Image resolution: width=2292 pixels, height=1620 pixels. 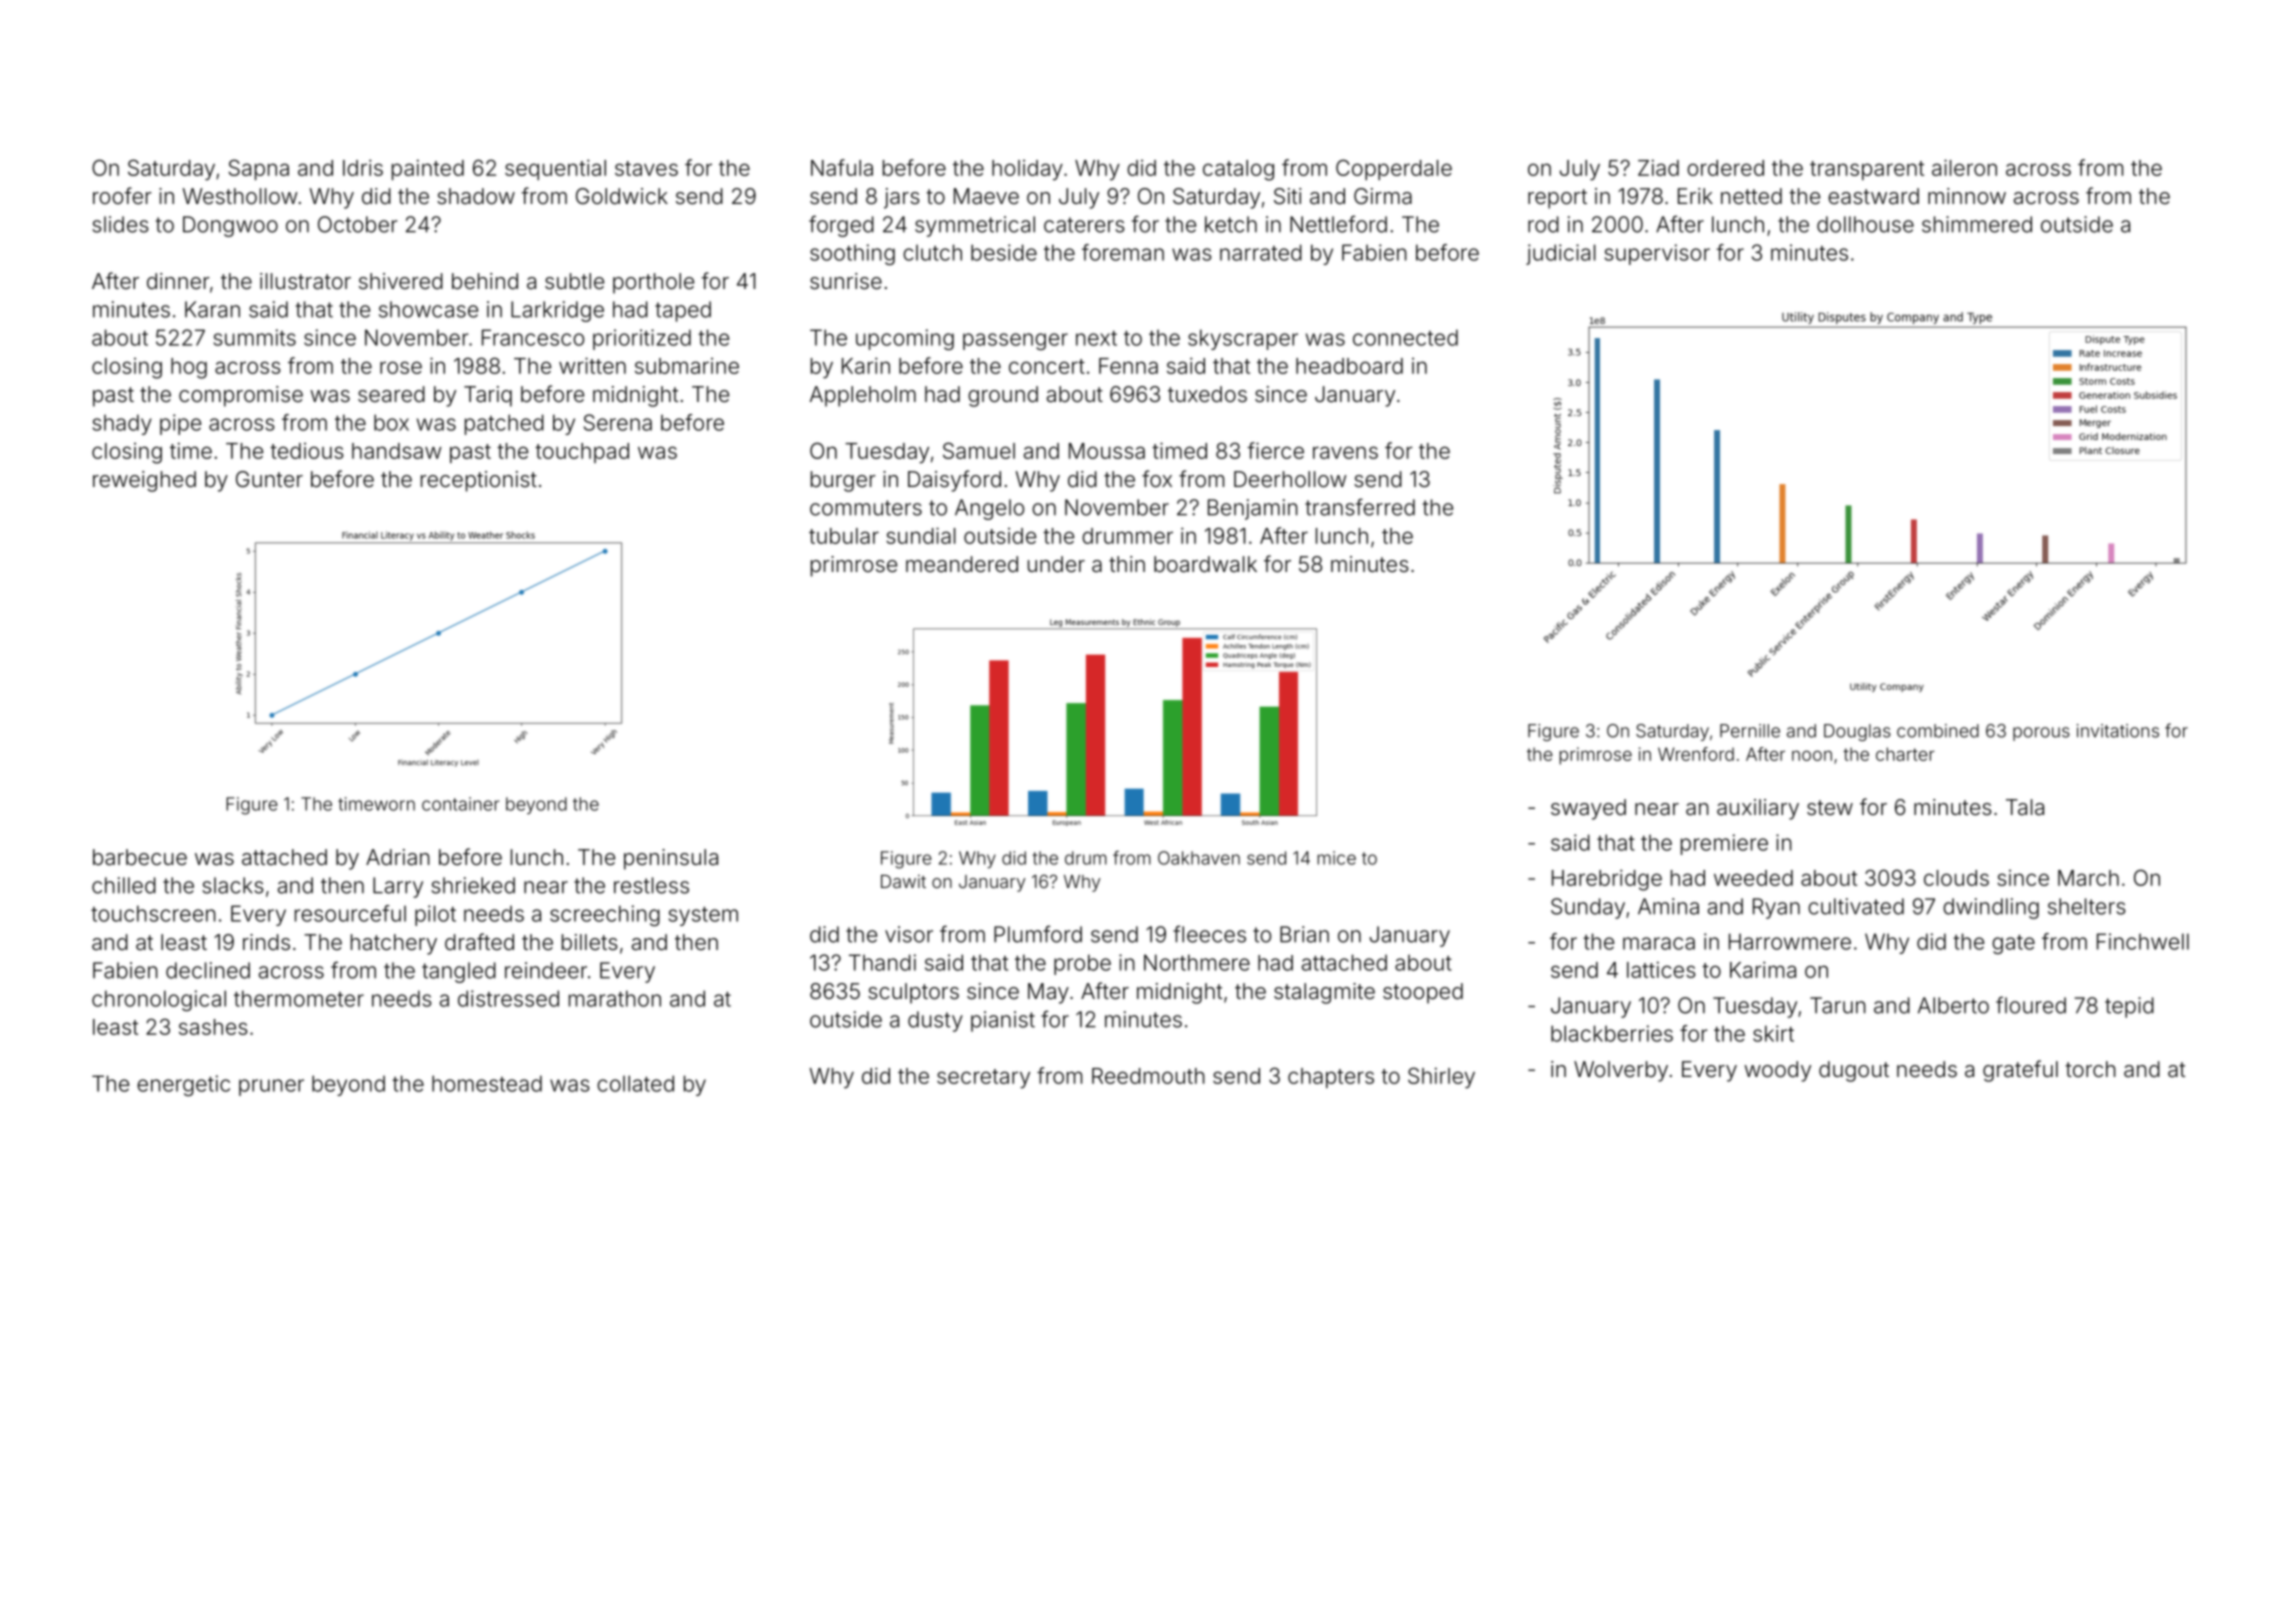 I want to click on rinds, so click(x=266, y=942).
